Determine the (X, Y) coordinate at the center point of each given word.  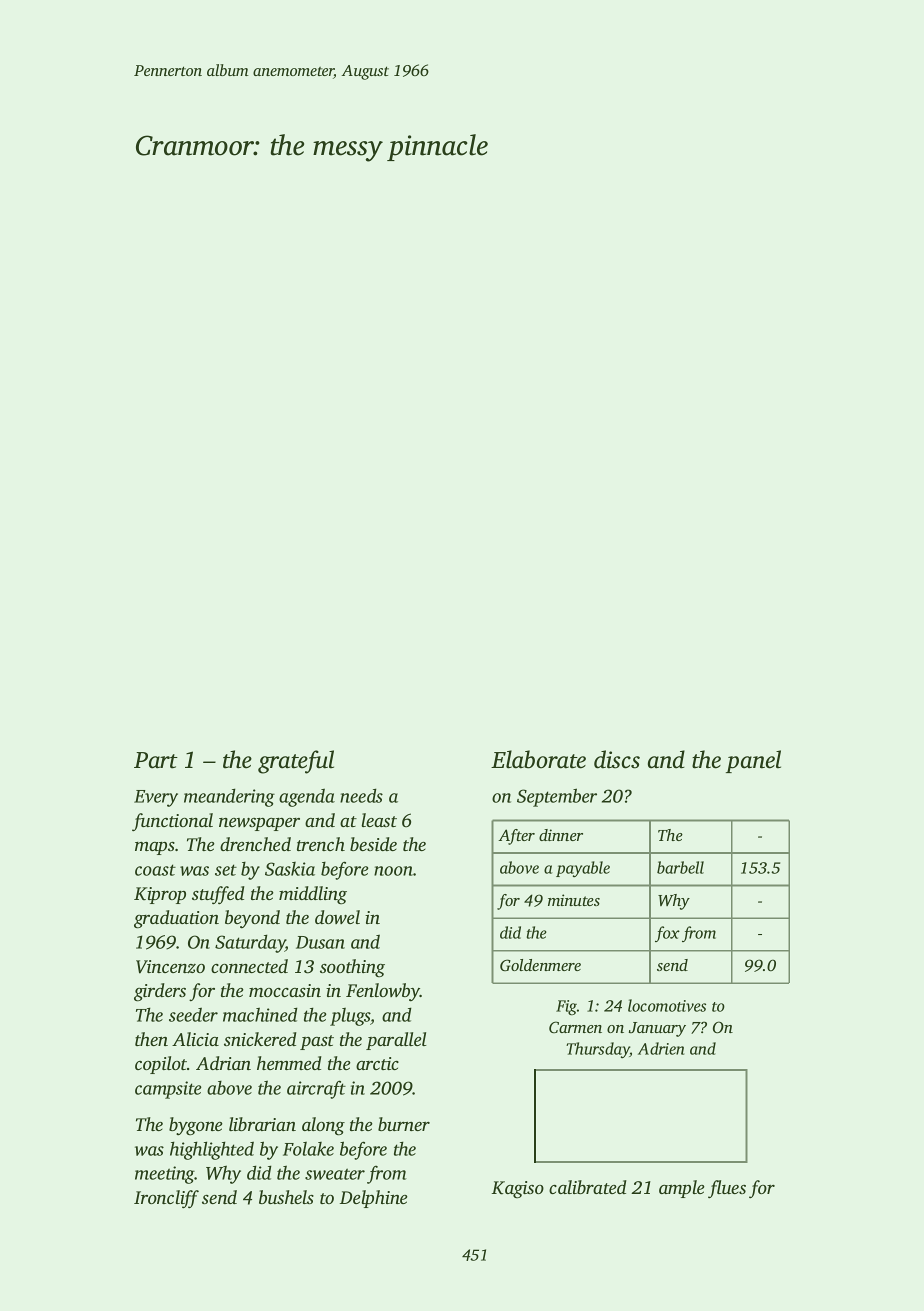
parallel (396, 1041)
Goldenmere (540, 965)
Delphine (374, 1199)
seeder (193, 1014)
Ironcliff (166, 1199)
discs (617, 759)
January (657, 1029)
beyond (252, 919)
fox (667, 934)
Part (156, 760)
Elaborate (538, 759)
